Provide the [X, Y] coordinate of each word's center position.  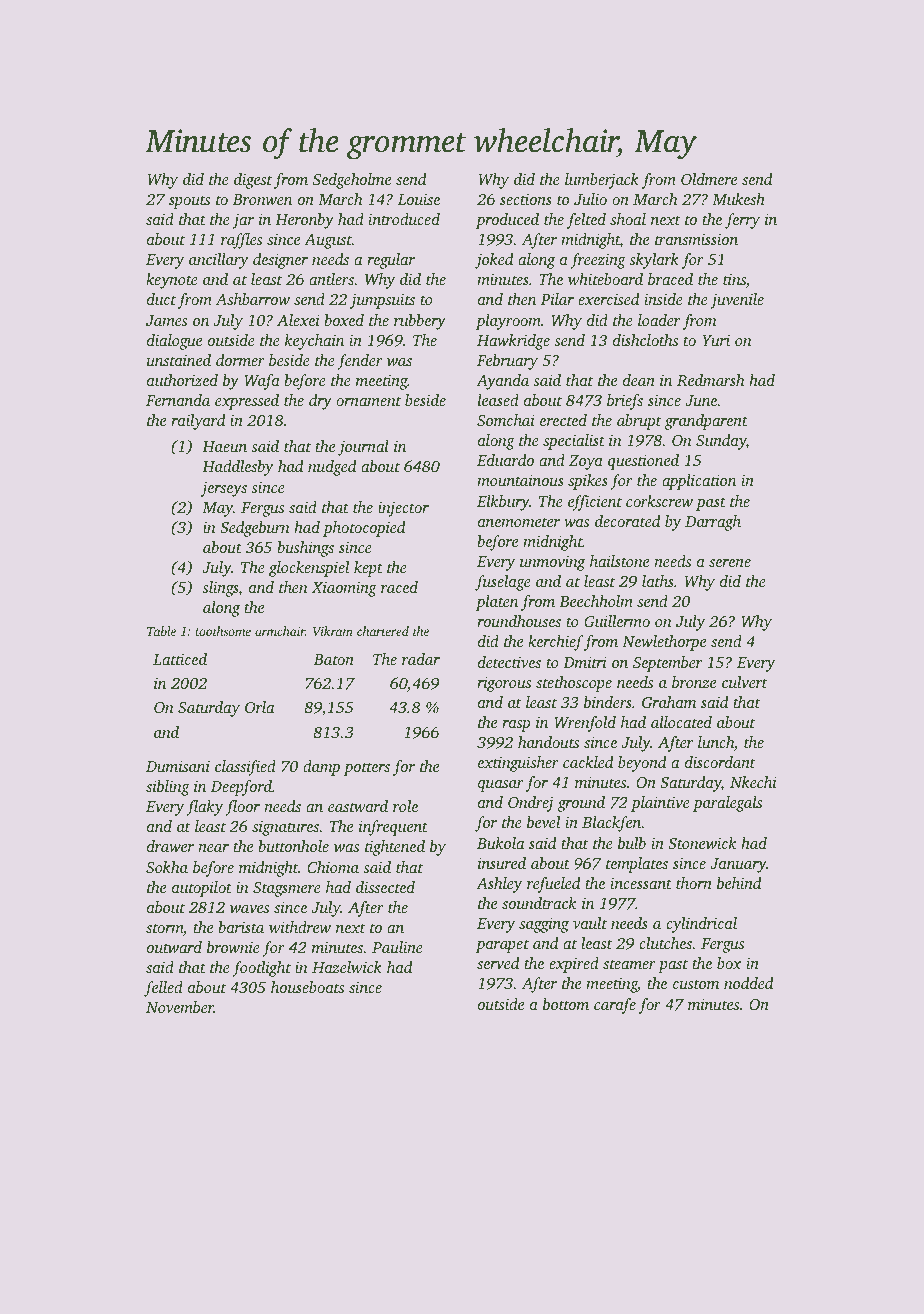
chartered [383, 631]
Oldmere [709, 179]
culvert [744, 682]
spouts [189, 202]
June [701, 400]
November [180, 1007]
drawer [170, 846]
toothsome [223, 631]
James [166, 320]
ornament [368, 401]
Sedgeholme [352, 181]
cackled [588, 762]
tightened [395, 848]
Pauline [397, 947]
